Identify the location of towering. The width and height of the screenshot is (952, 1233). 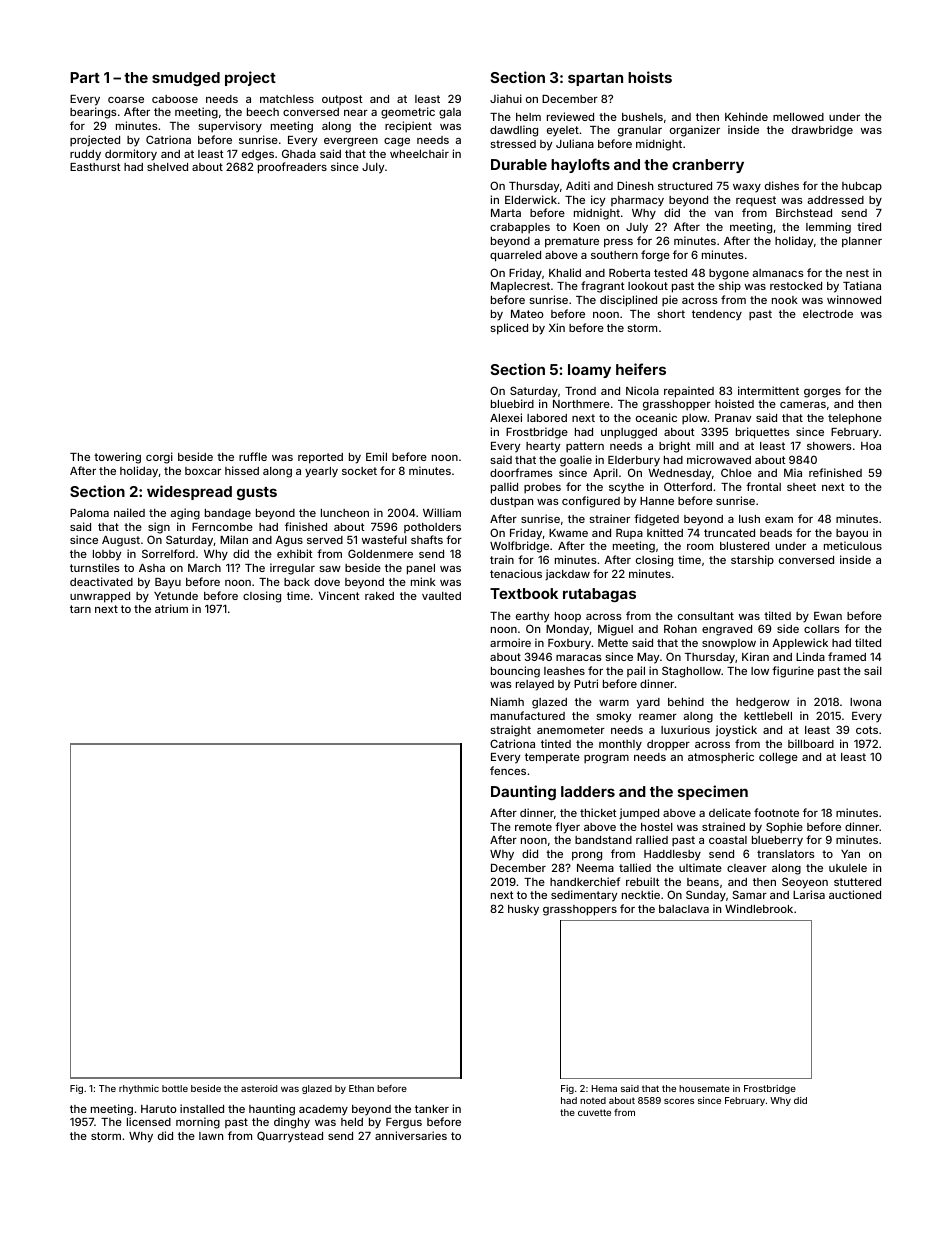
(117, 458).
